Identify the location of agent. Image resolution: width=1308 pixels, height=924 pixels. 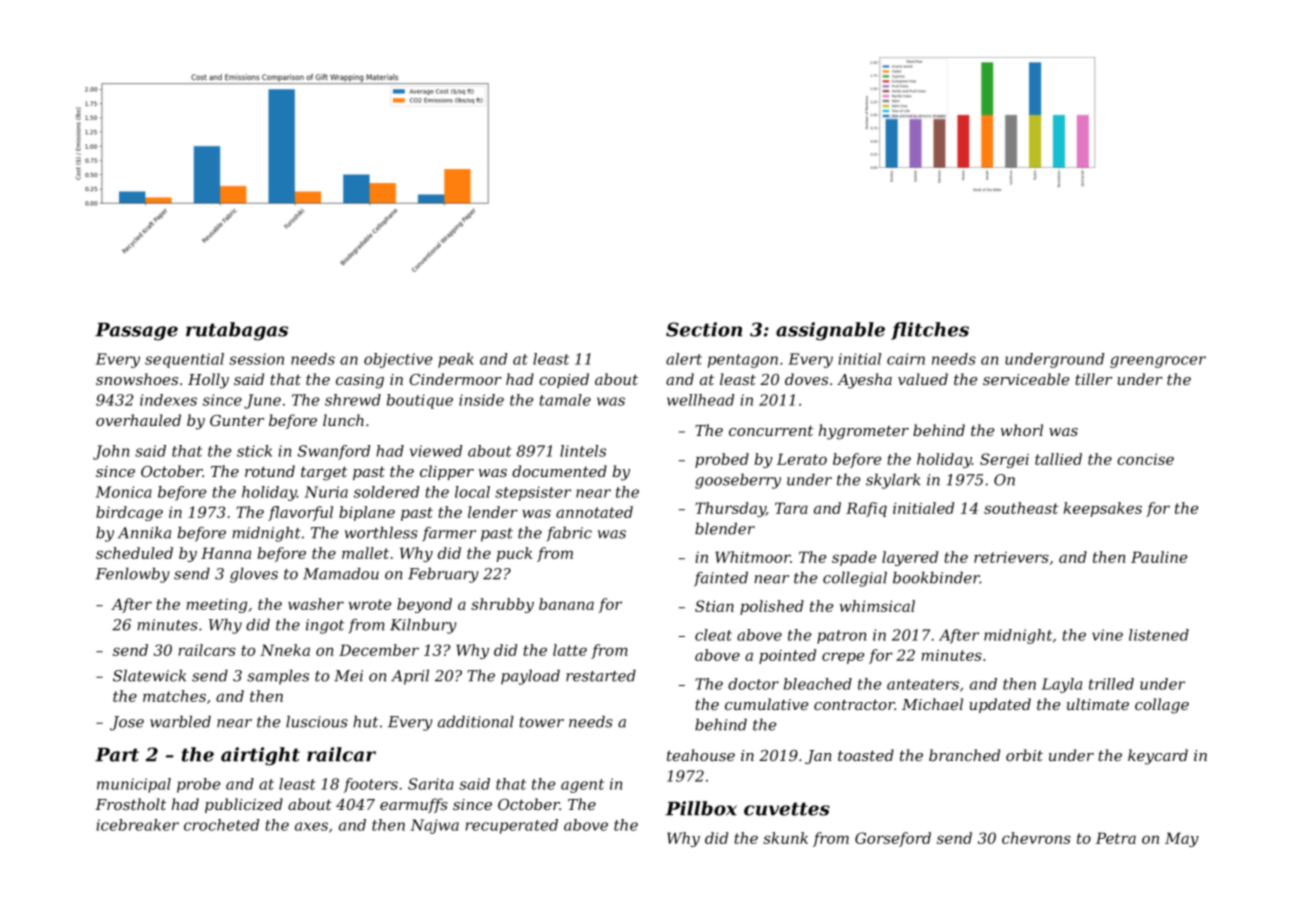
(582, 786).
